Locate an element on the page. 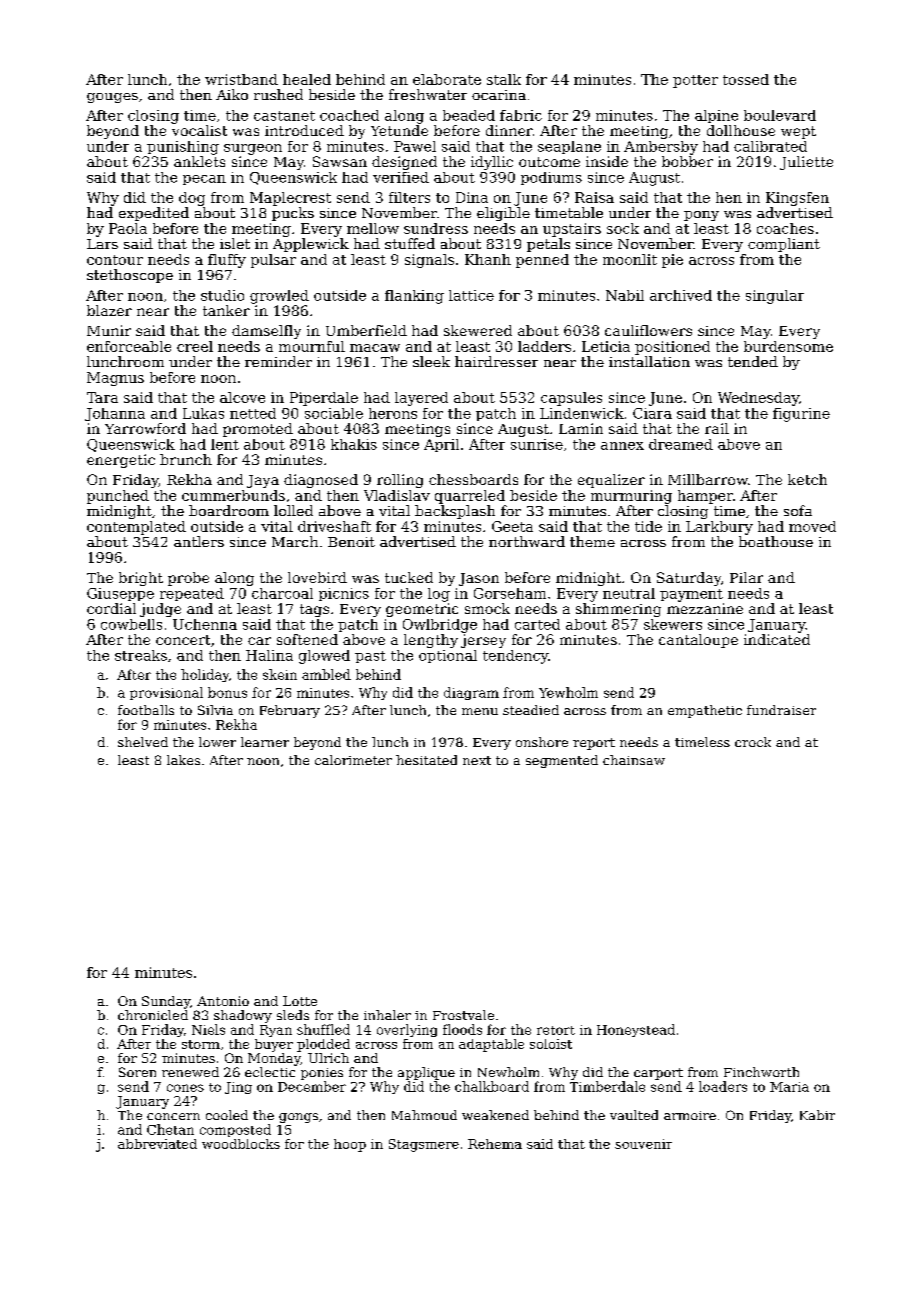 The height and width of the document is (1308, 924). gouges is located at coordinates (112, 98).
